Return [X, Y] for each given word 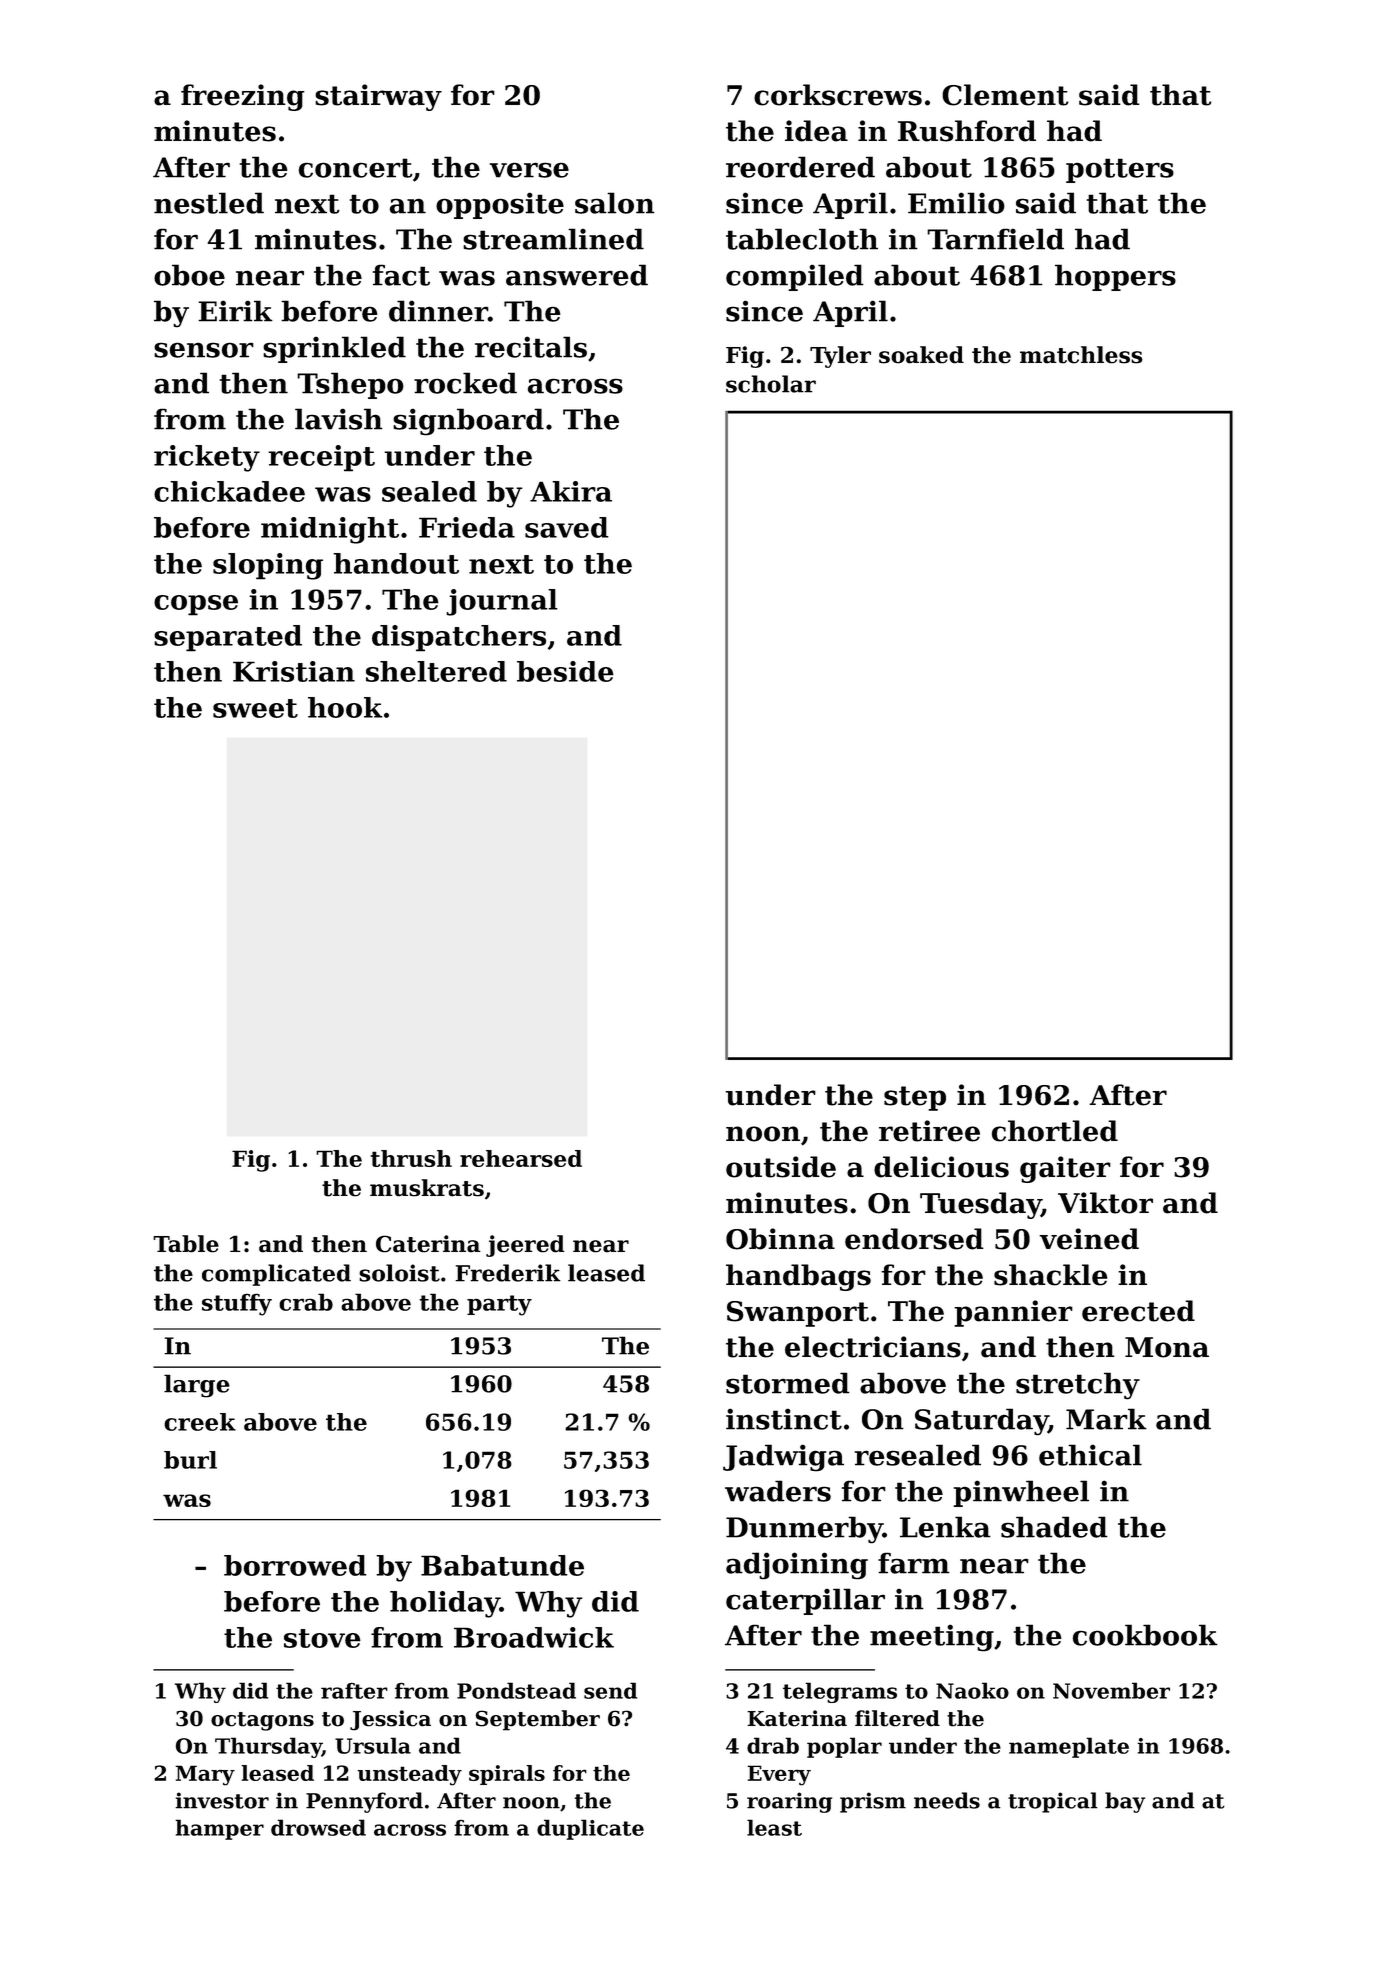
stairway [378, 97]
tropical [1053, 1802]
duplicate [590, 1829]
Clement [1005, 95]
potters [1120, 170]
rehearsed [521, 1158]
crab [306, 1302]
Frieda [467, 527]
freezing [243, 97]
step [915, 1098]
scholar [771, 384]
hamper [219, 1829]
